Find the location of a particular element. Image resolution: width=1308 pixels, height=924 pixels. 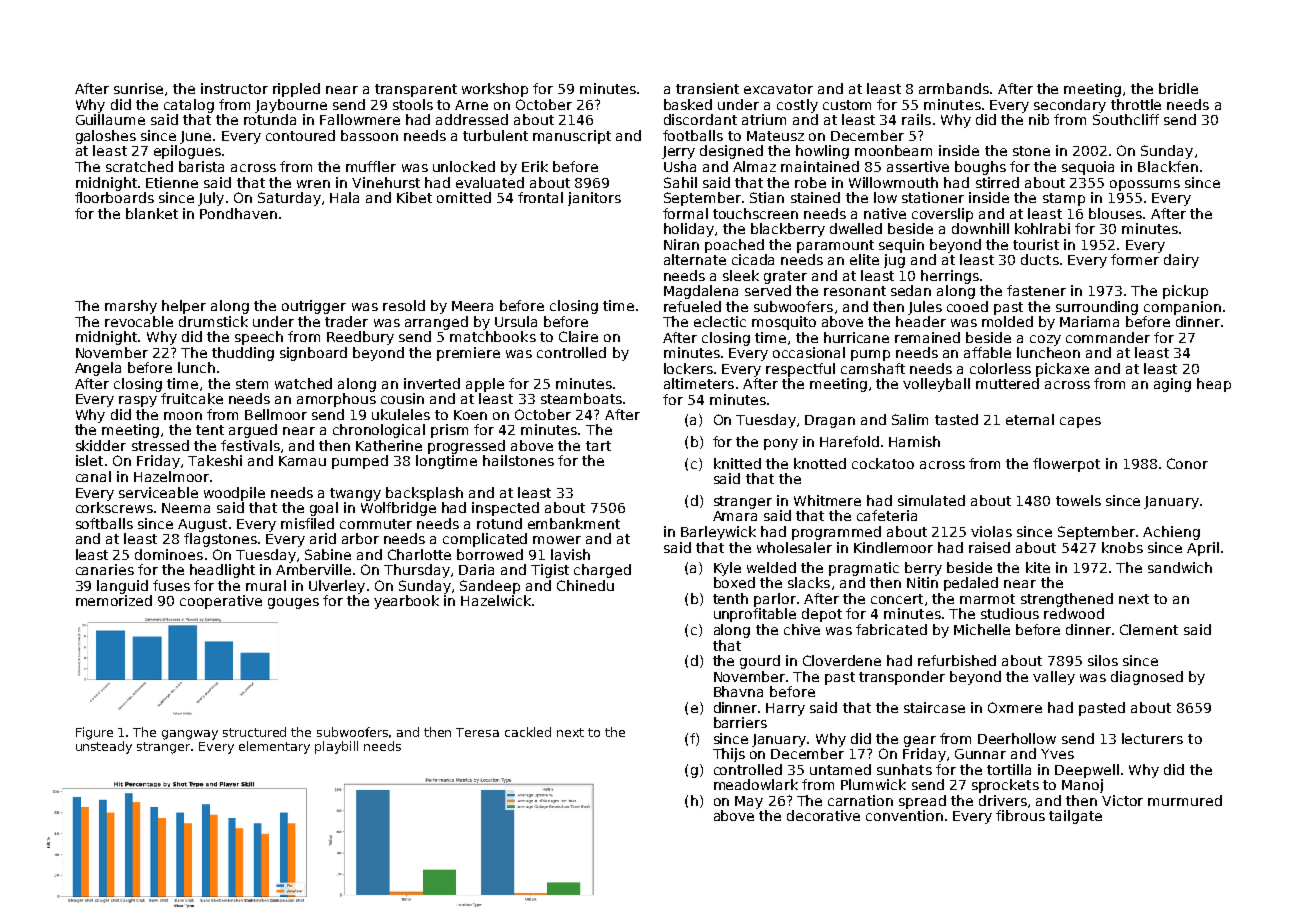

instructor is located at coordinates (234, 88).
